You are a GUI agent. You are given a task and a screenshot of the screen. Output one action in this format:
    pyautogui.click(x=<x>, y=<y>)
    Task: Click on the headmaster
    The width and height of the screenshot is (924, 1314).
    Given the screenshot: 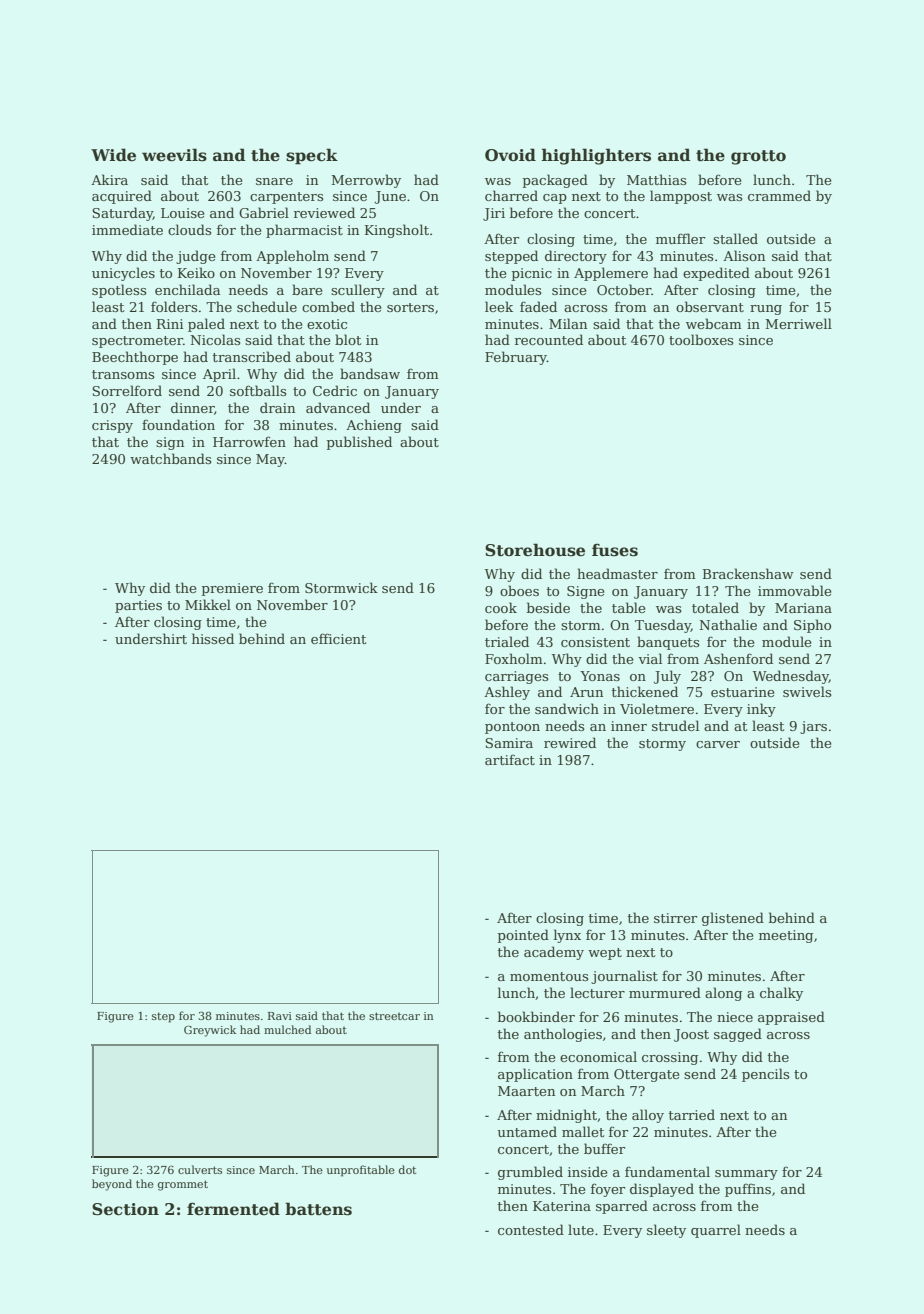 What is the action you would take?
    pyautogui.click(x=617, y=573)
